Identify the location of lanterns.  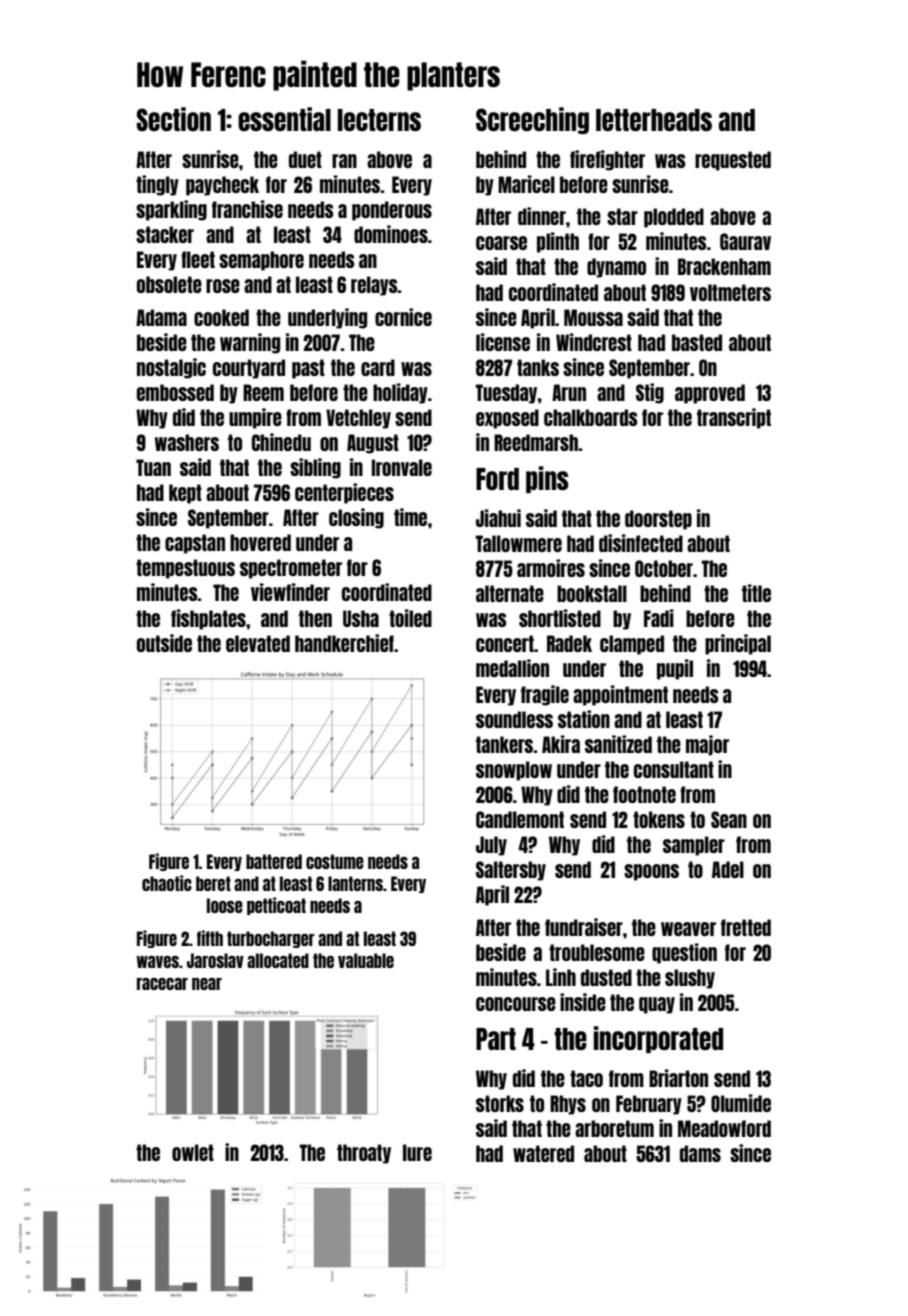
(355, 883).
